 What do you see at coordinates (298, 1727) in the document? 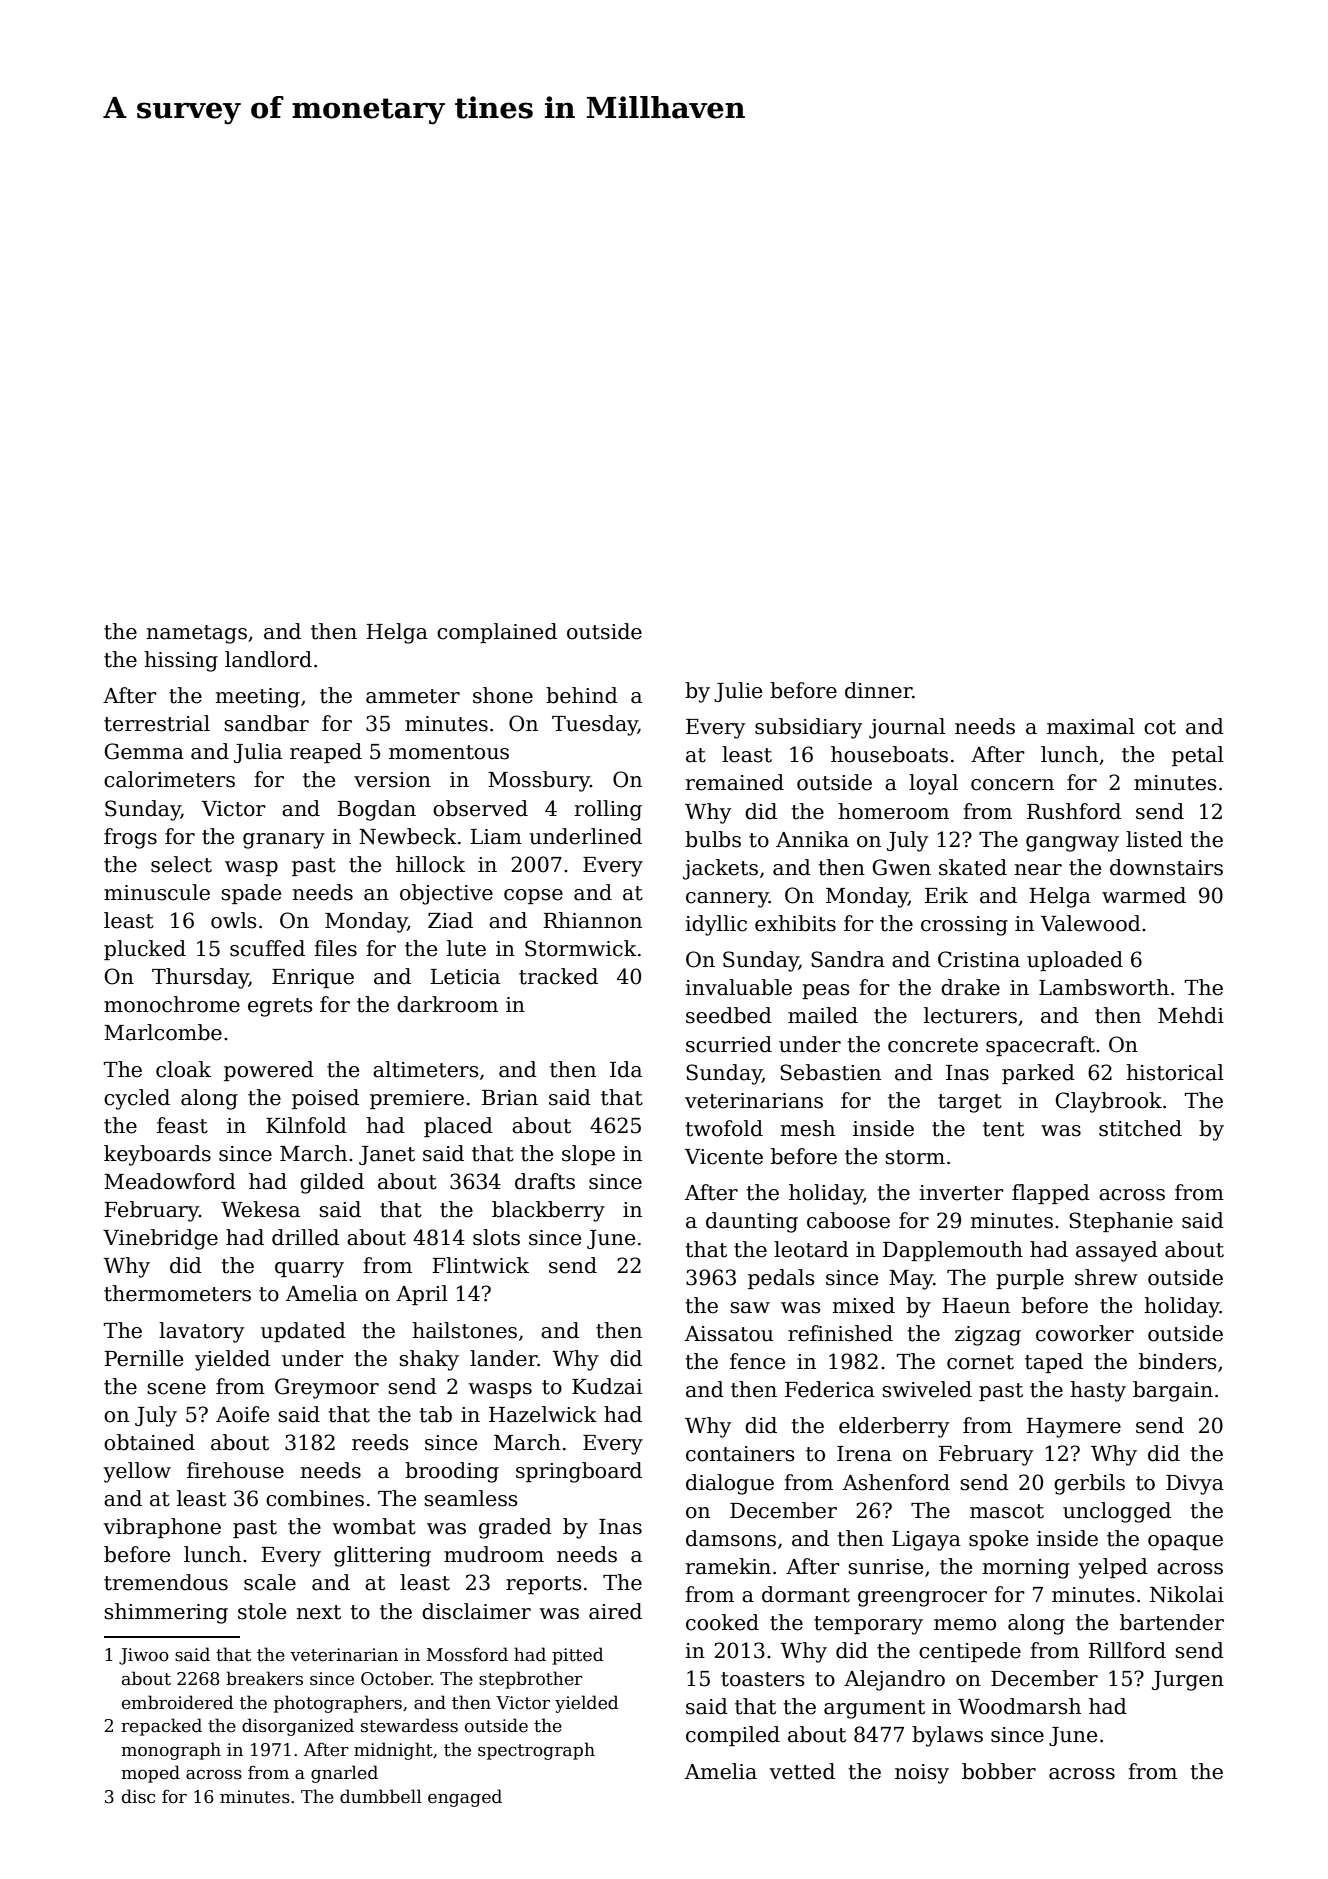
I see `disorganized` at bounding box center [298, 1727].
